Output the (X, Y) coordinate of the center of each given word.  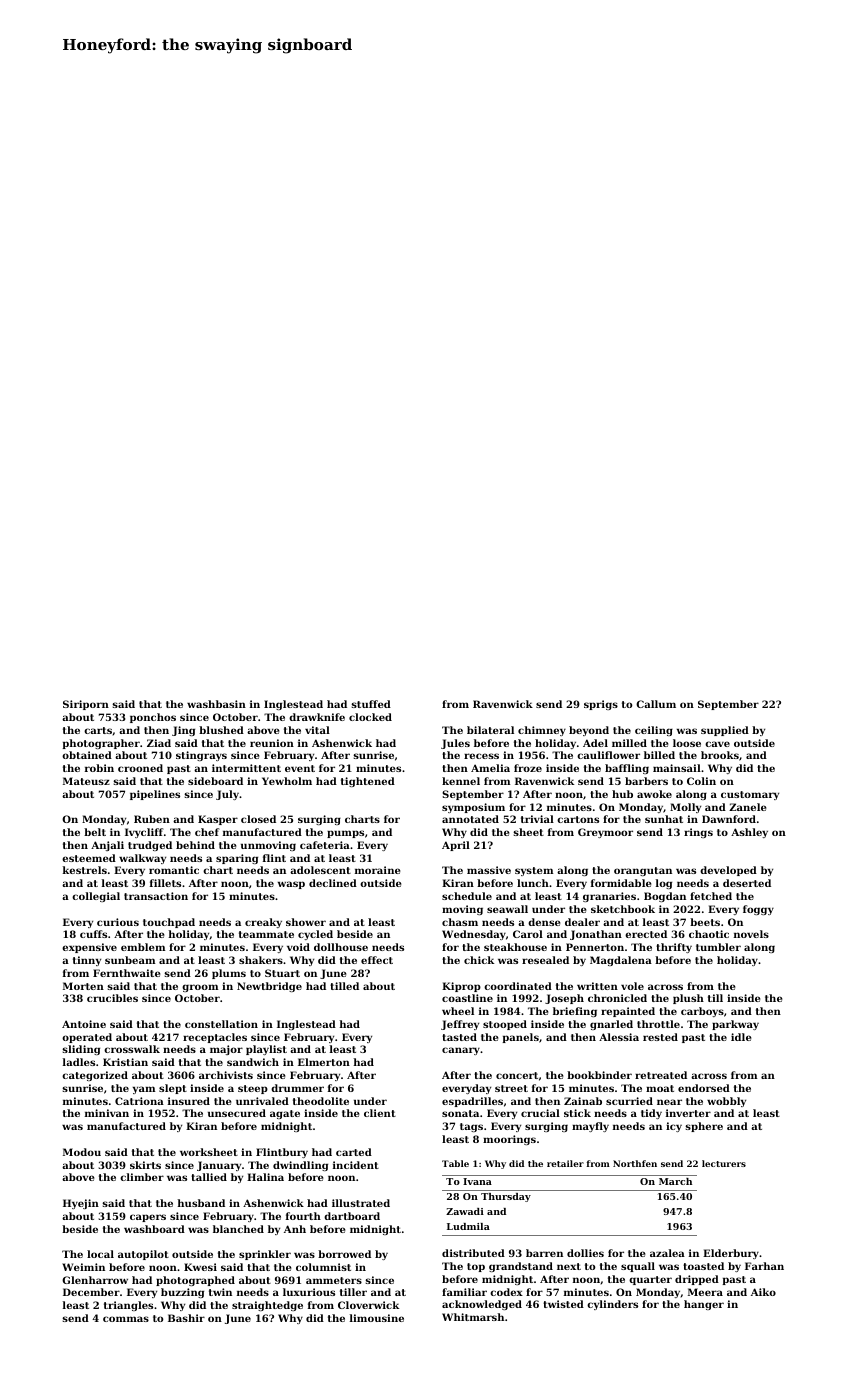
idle (741, 1037)
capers (148, 1218)
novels (751, 934)
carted (354, 1152)
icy (674, 1127)
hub (622, 794)
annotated (470, 819)
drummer (297, 1088)
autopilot (143, 1255)
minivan (107, 1113)
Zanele (747, 807)
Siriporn (86, 705)
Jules (455, 744)
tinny (87, 961)
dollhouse (341, 947)
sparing (237, 859)
